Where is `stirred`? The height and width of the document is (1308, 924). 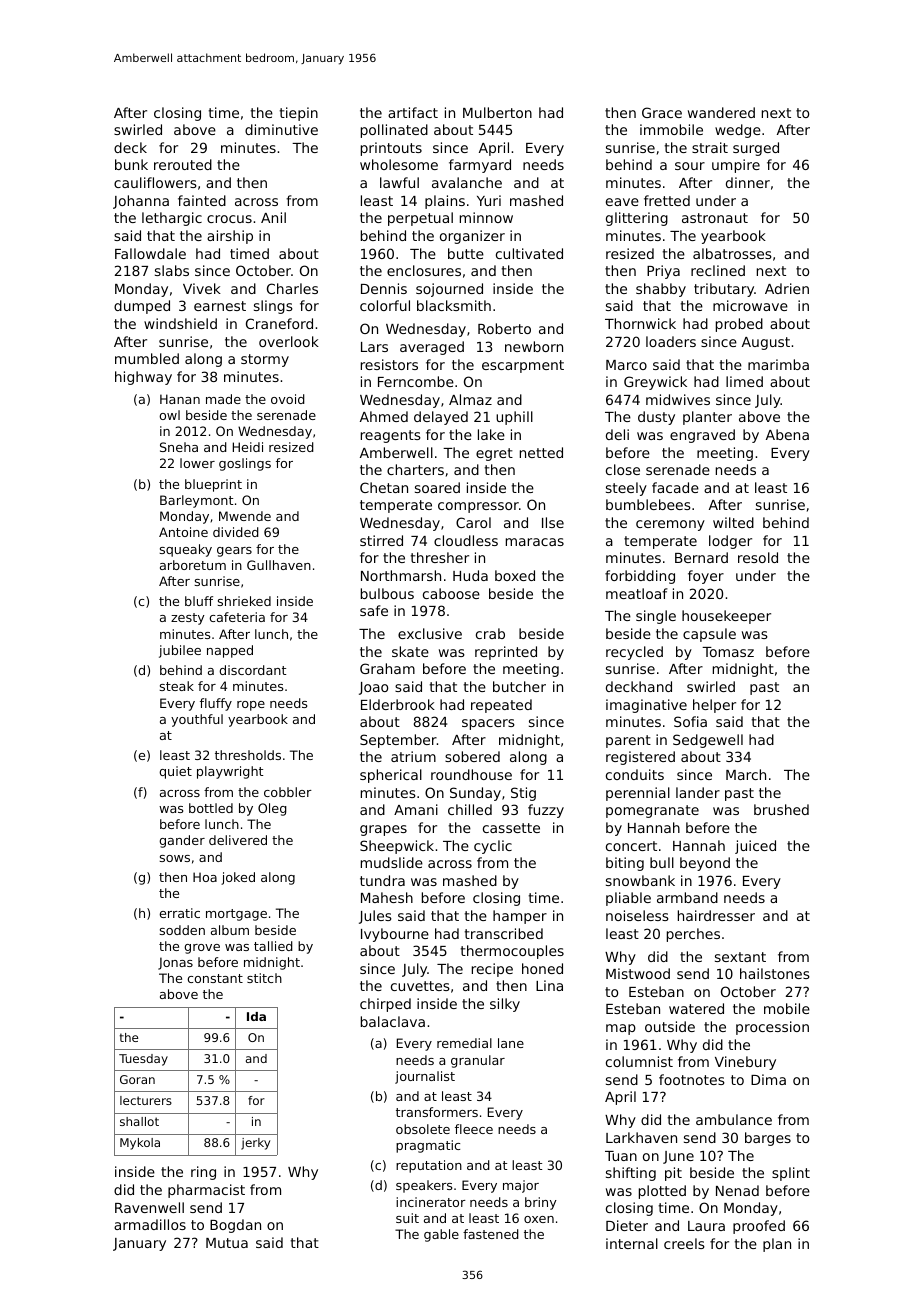
stirred is located at coordinates (381, 540).
